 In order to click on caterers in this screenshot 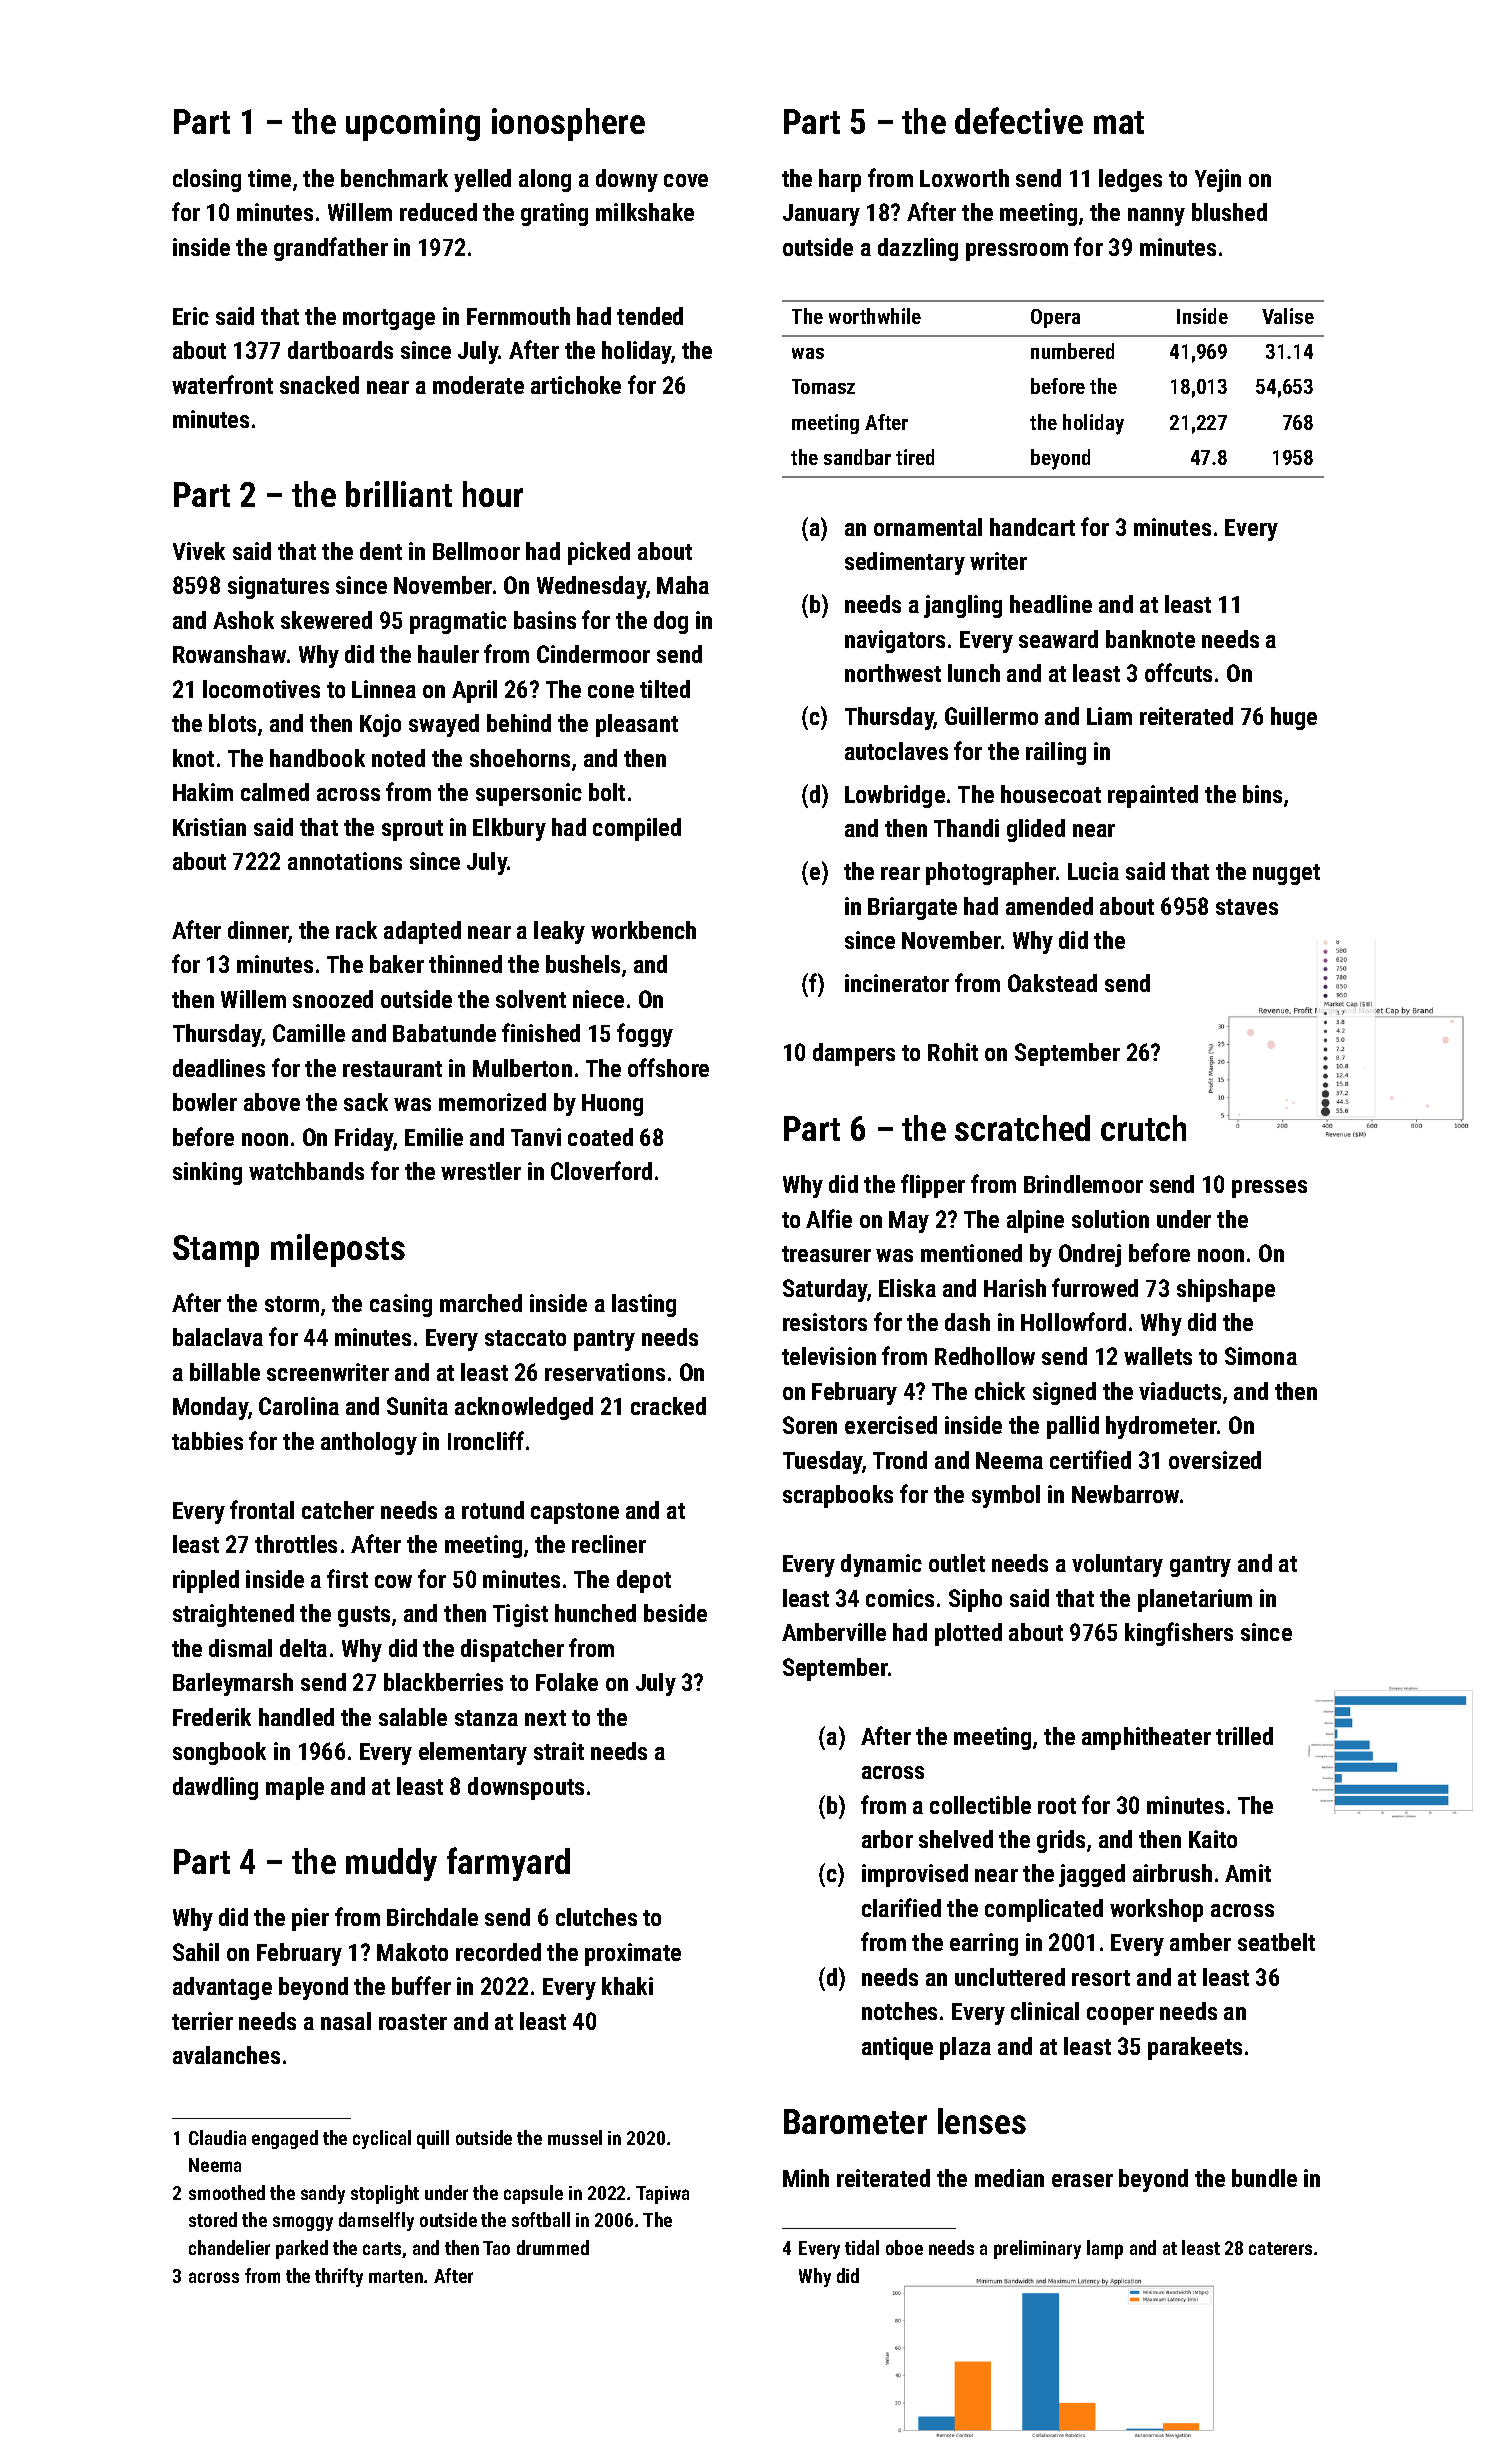, I will do `click(1280, 2248)`.
